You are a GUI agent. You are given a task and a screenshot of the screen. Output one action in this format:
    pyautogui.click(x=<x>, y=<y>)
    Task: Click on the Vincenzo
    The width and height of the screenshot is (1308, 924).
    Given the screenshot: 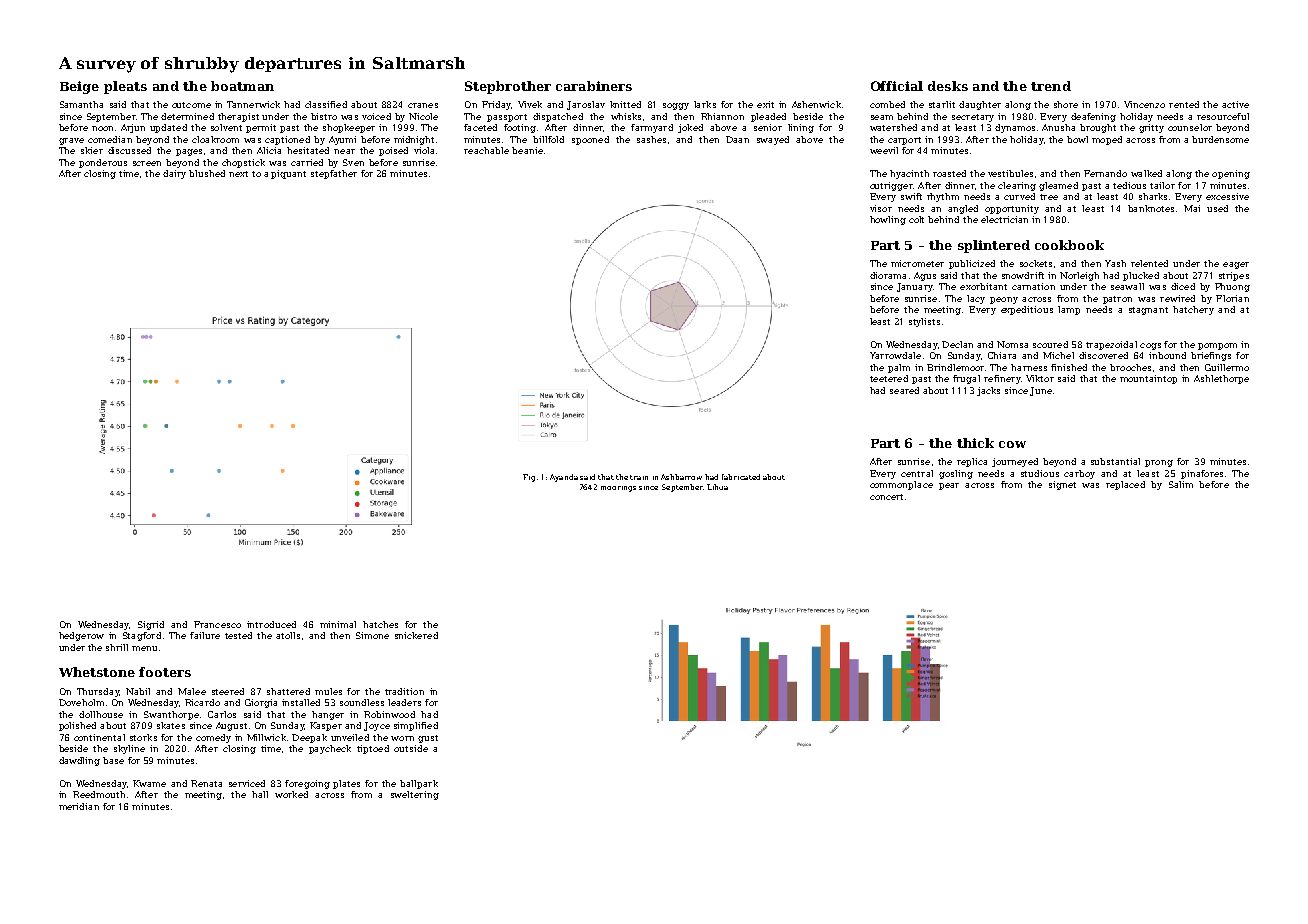 What is the action you would take?
    pyautogui.click(x=1144, y=104)
